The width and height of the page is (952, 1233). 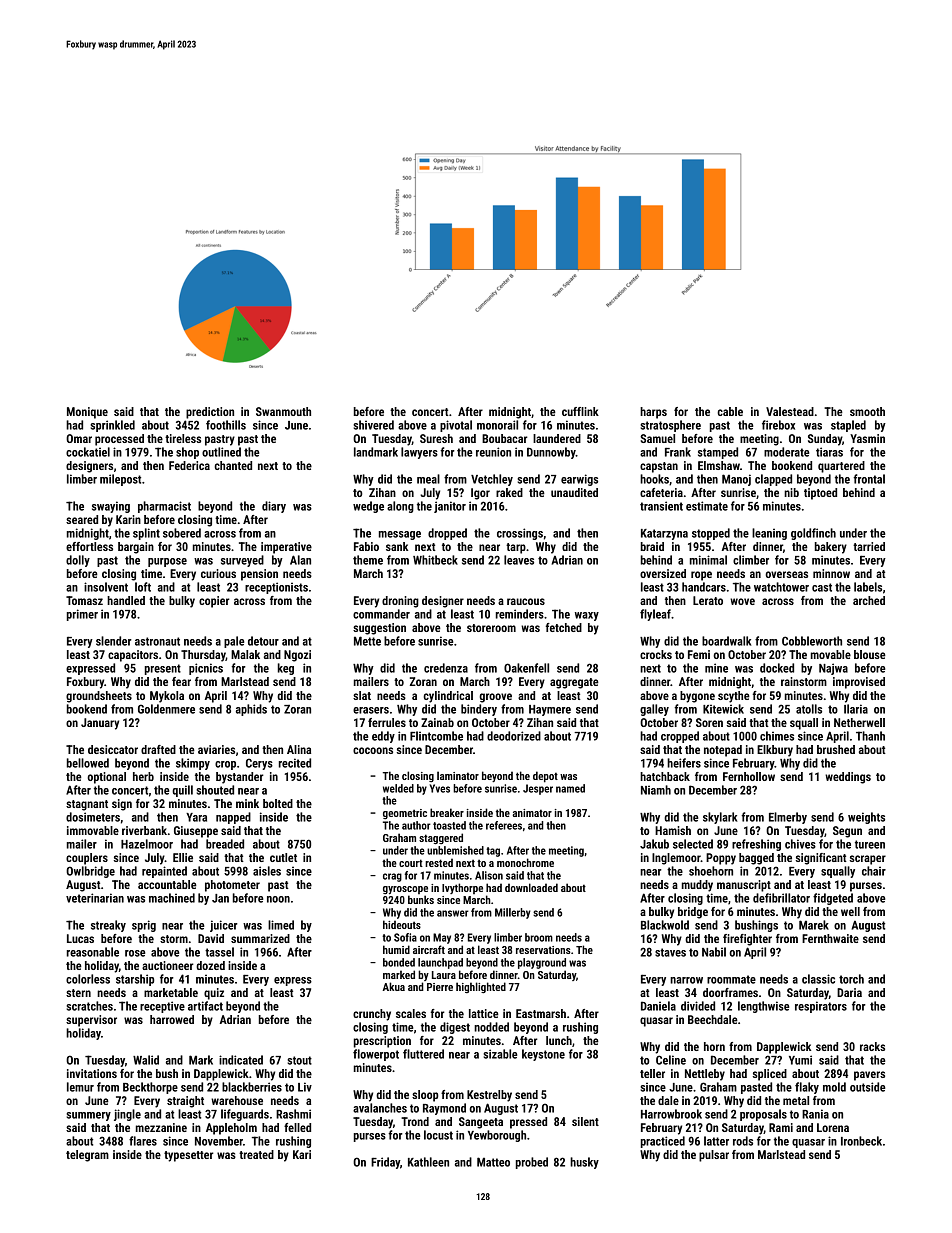 What do you see at coordinates (283, 411) in the page?
I see `Swanmouth` at bounding box center [283, 411].
